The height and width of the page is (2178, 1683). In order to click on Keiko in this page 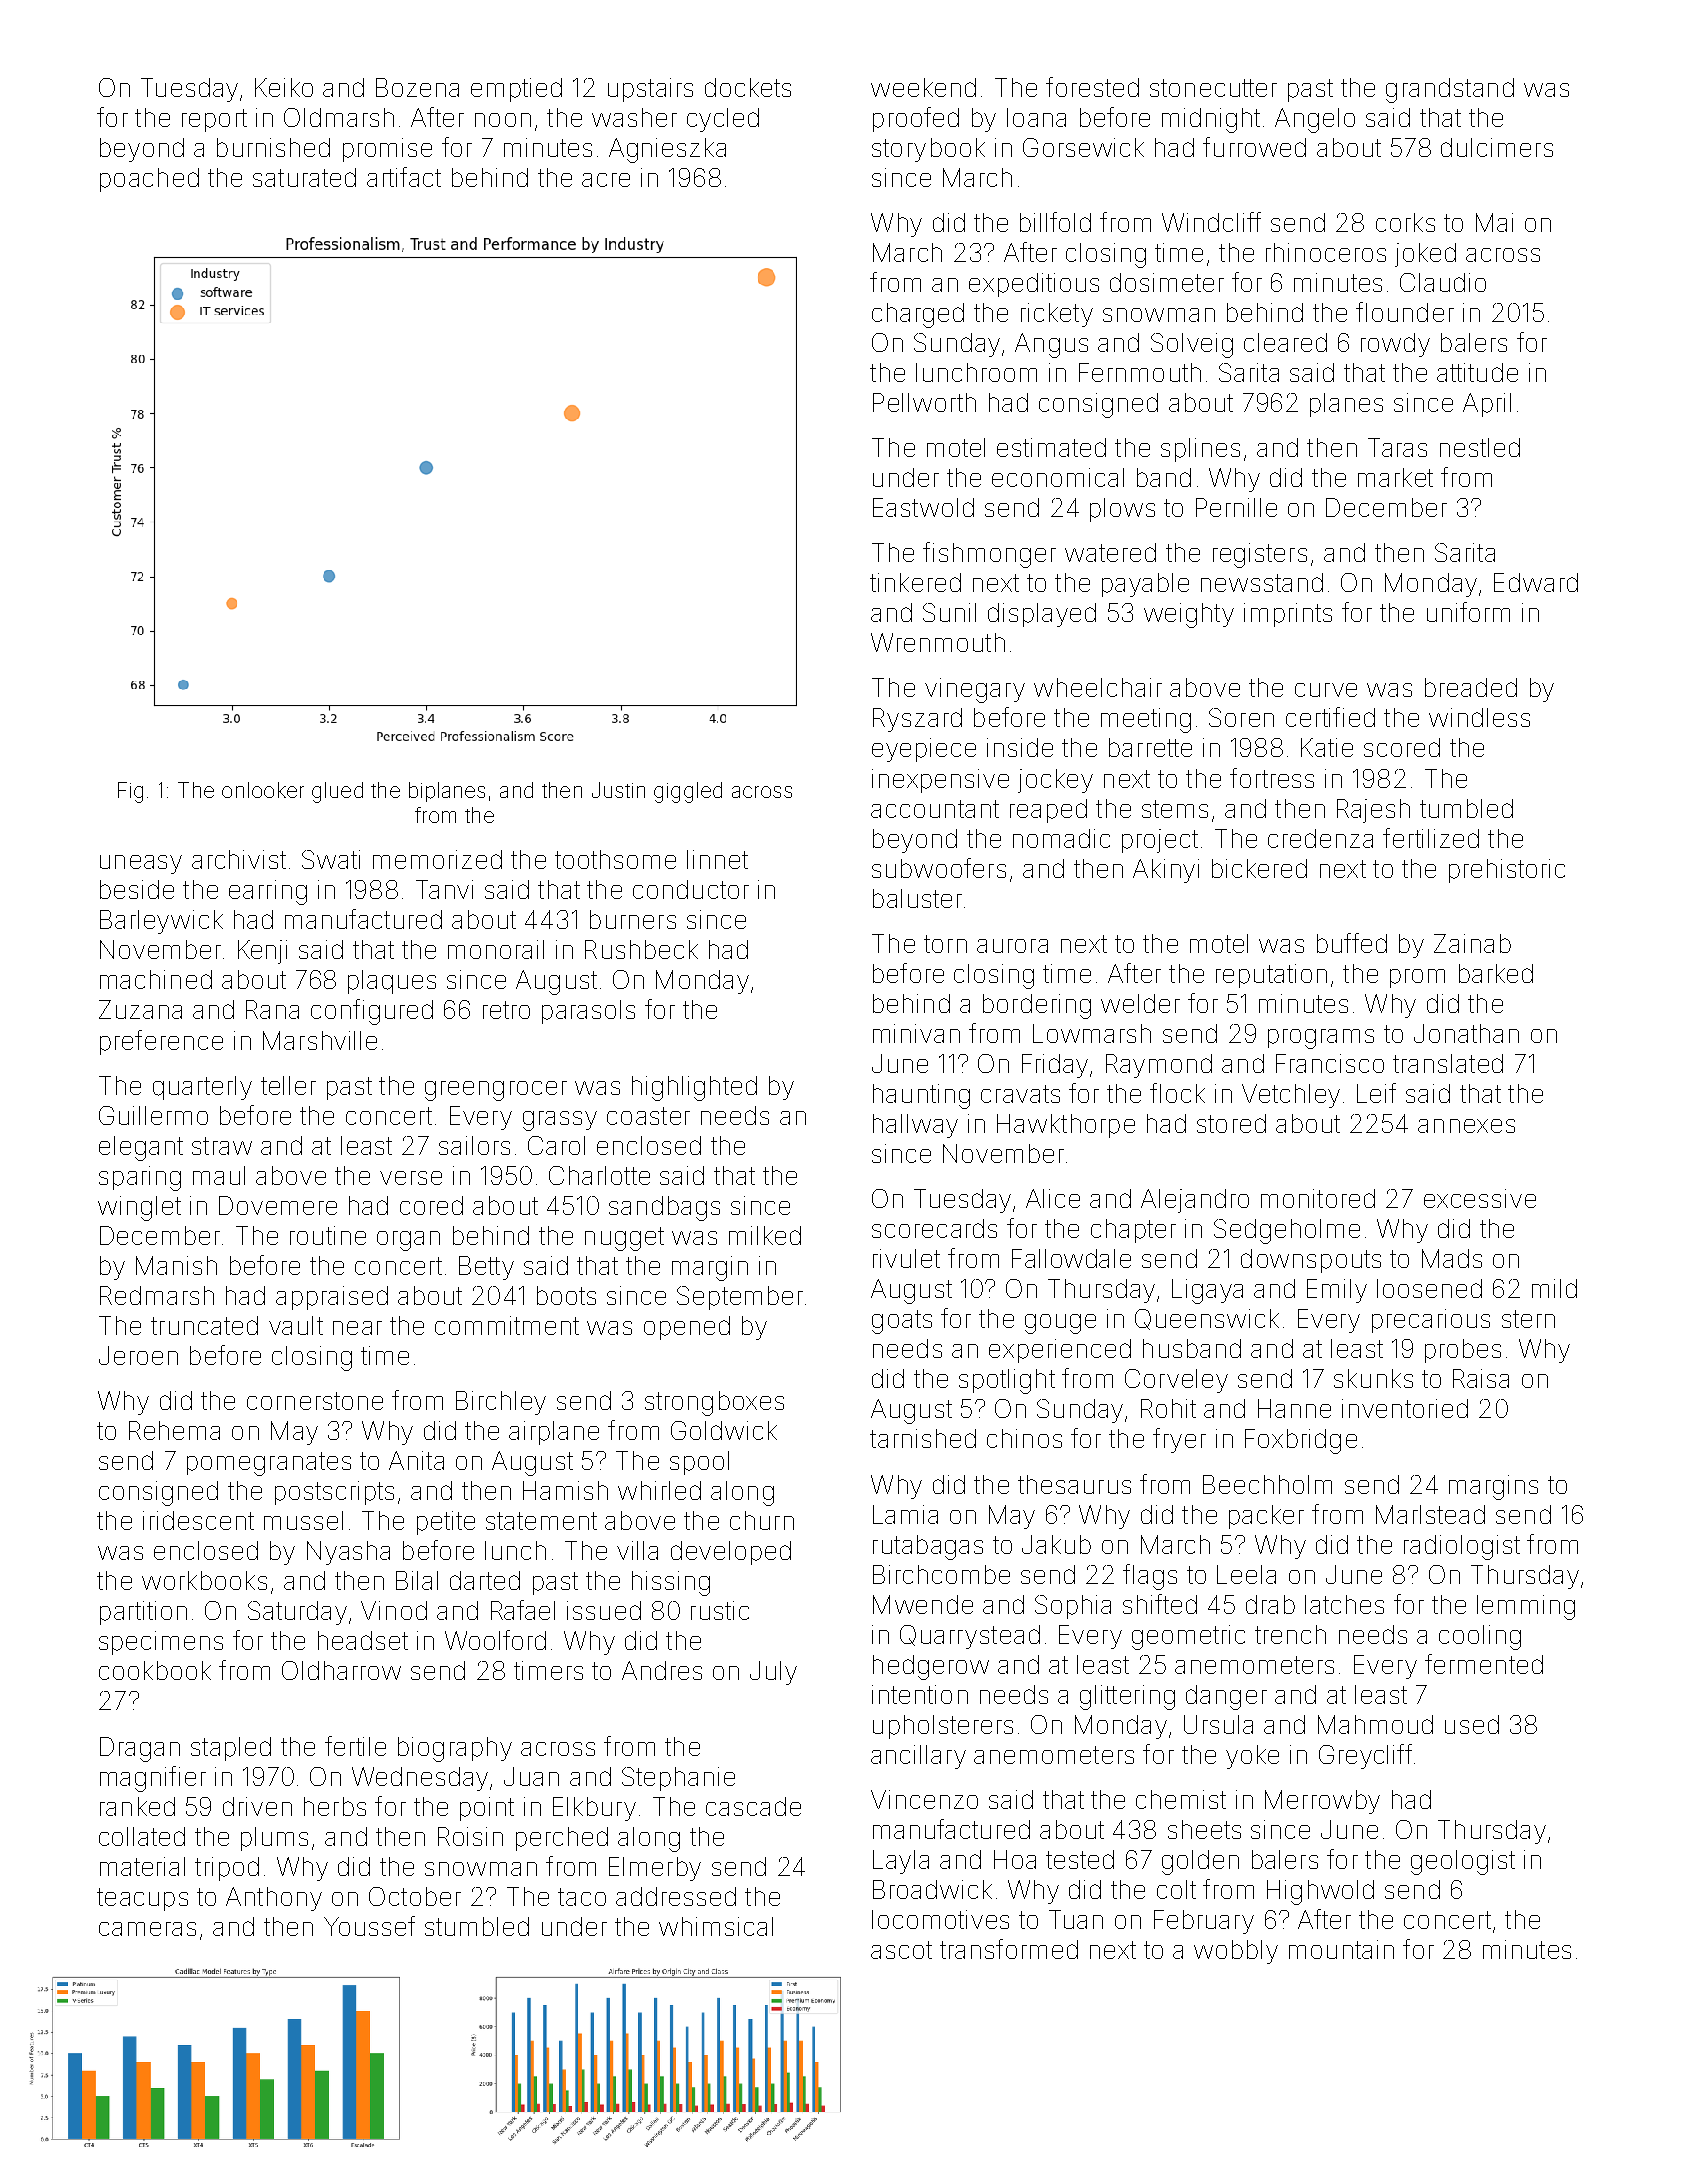, I will do `click(284, 87)`.
